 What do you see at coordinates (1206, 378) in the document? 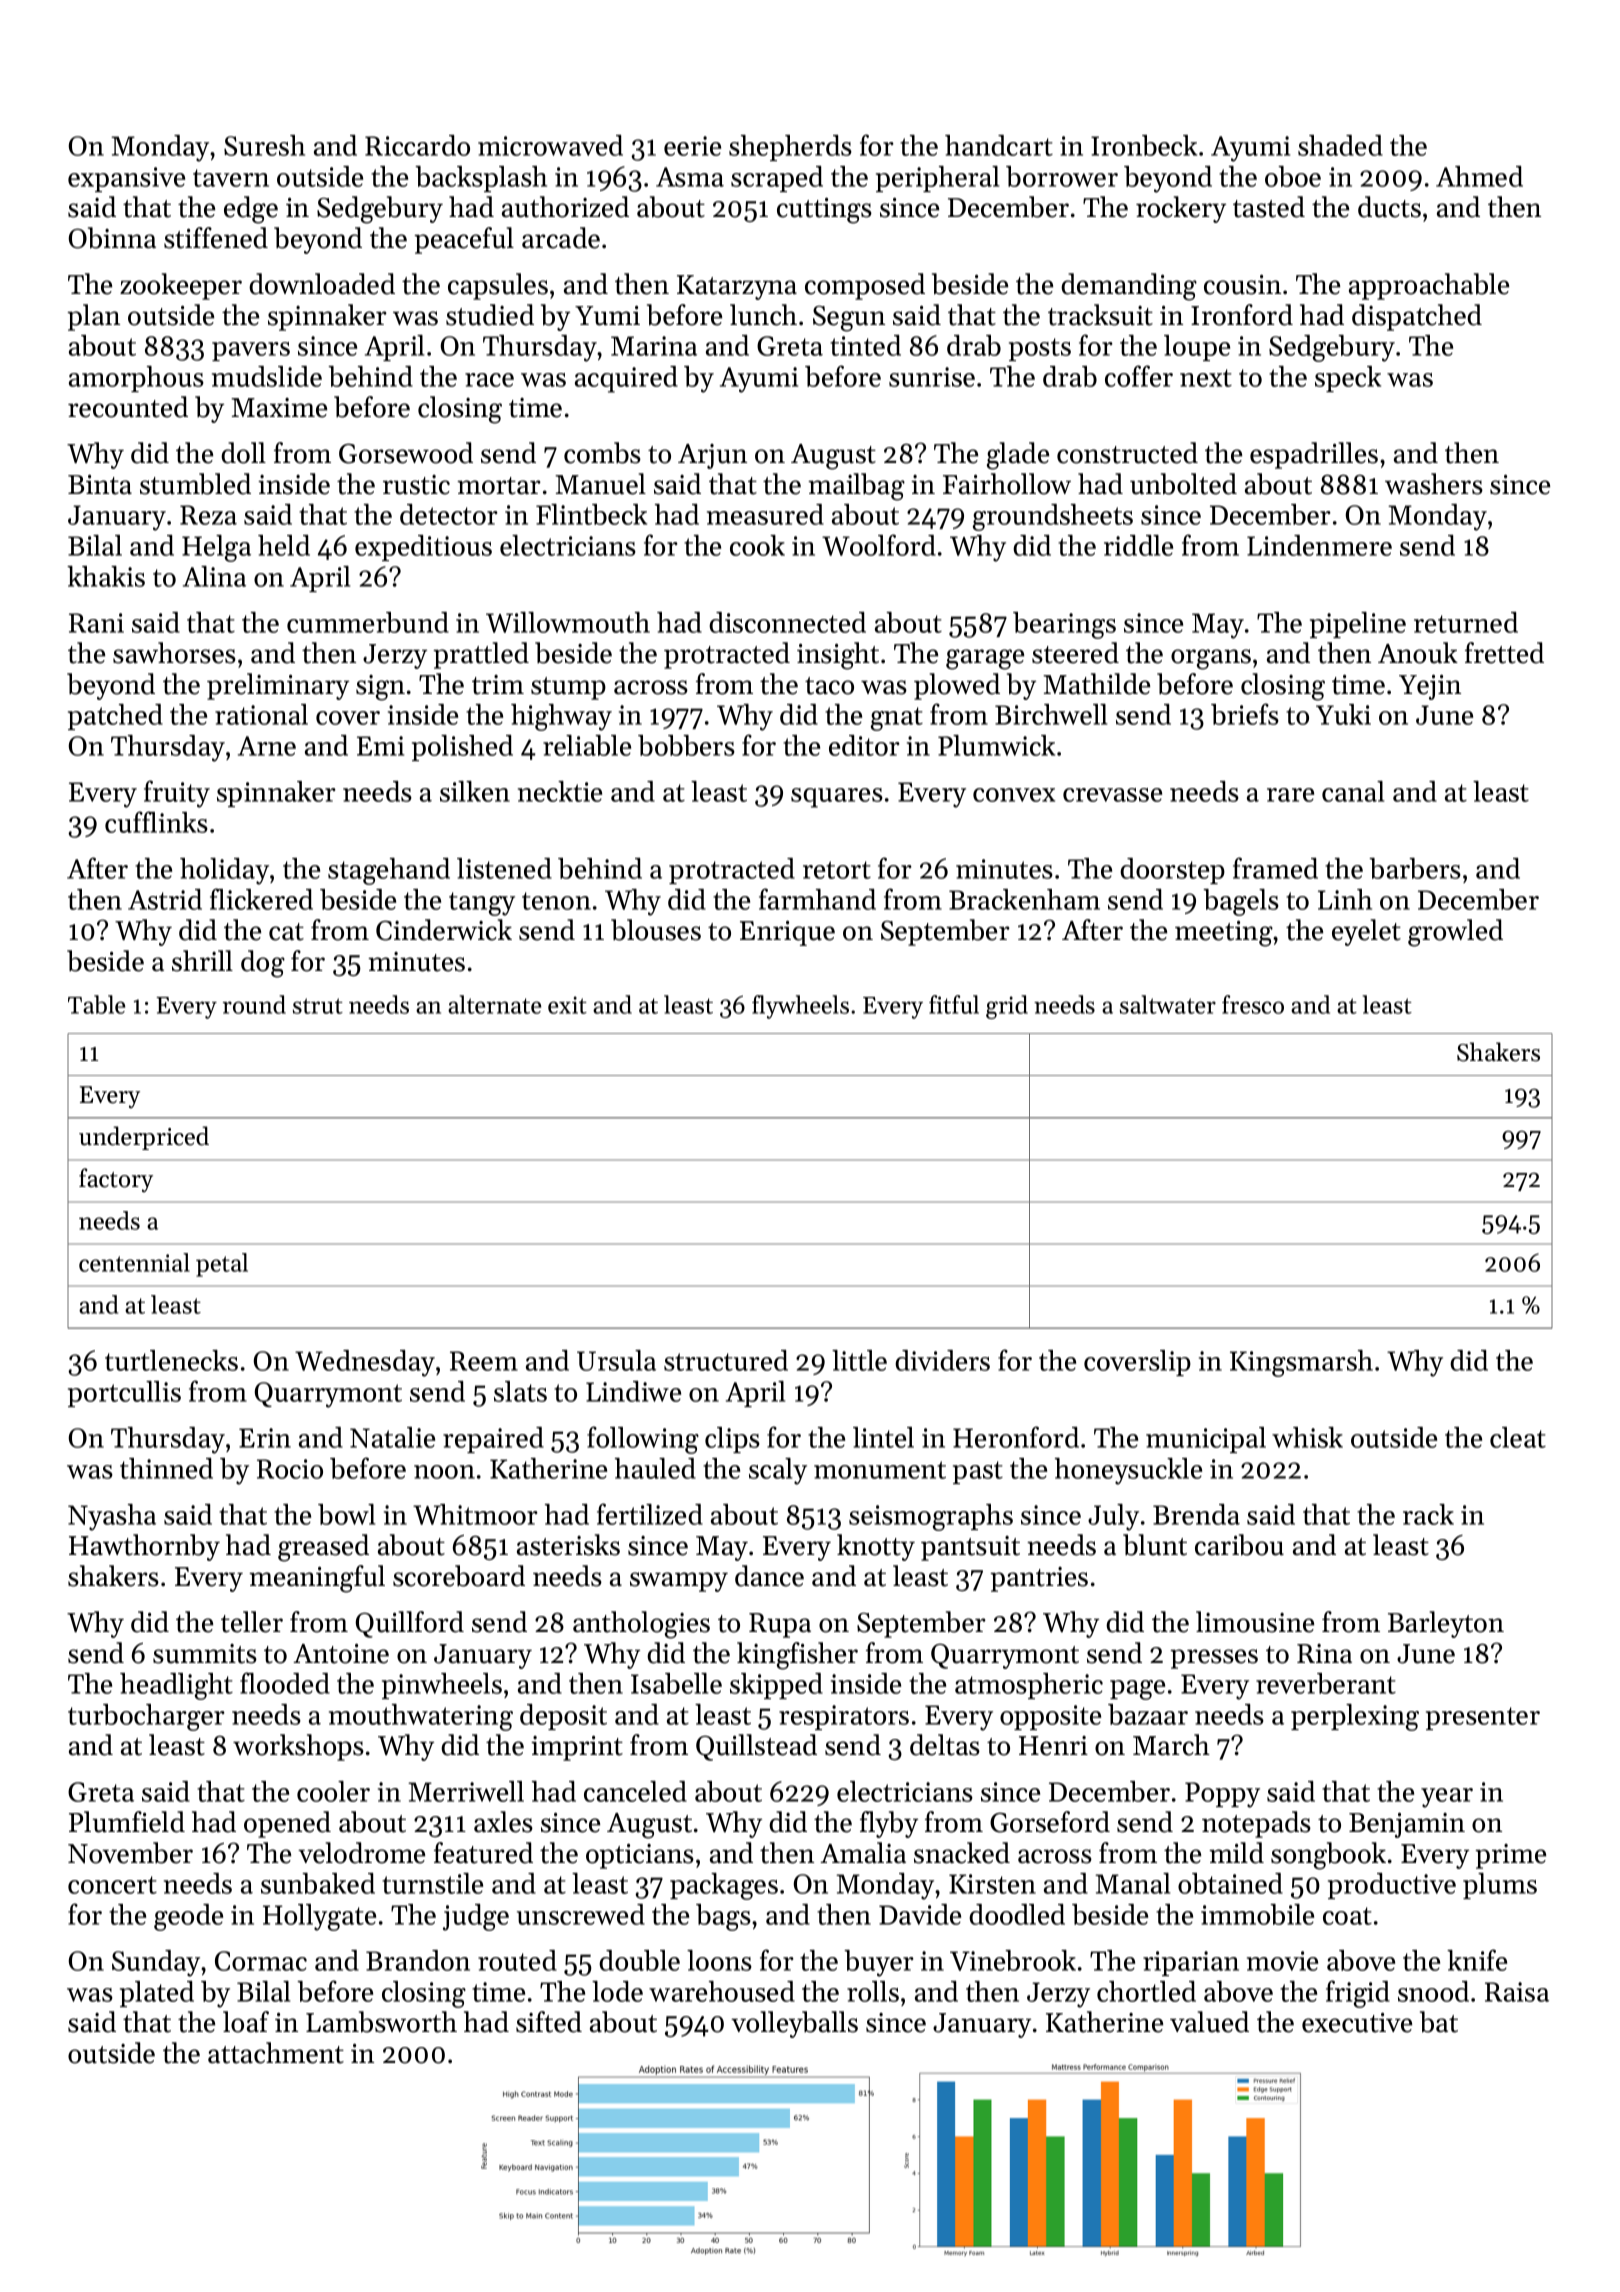
I see `next` at bounding box center [1206, 378].
